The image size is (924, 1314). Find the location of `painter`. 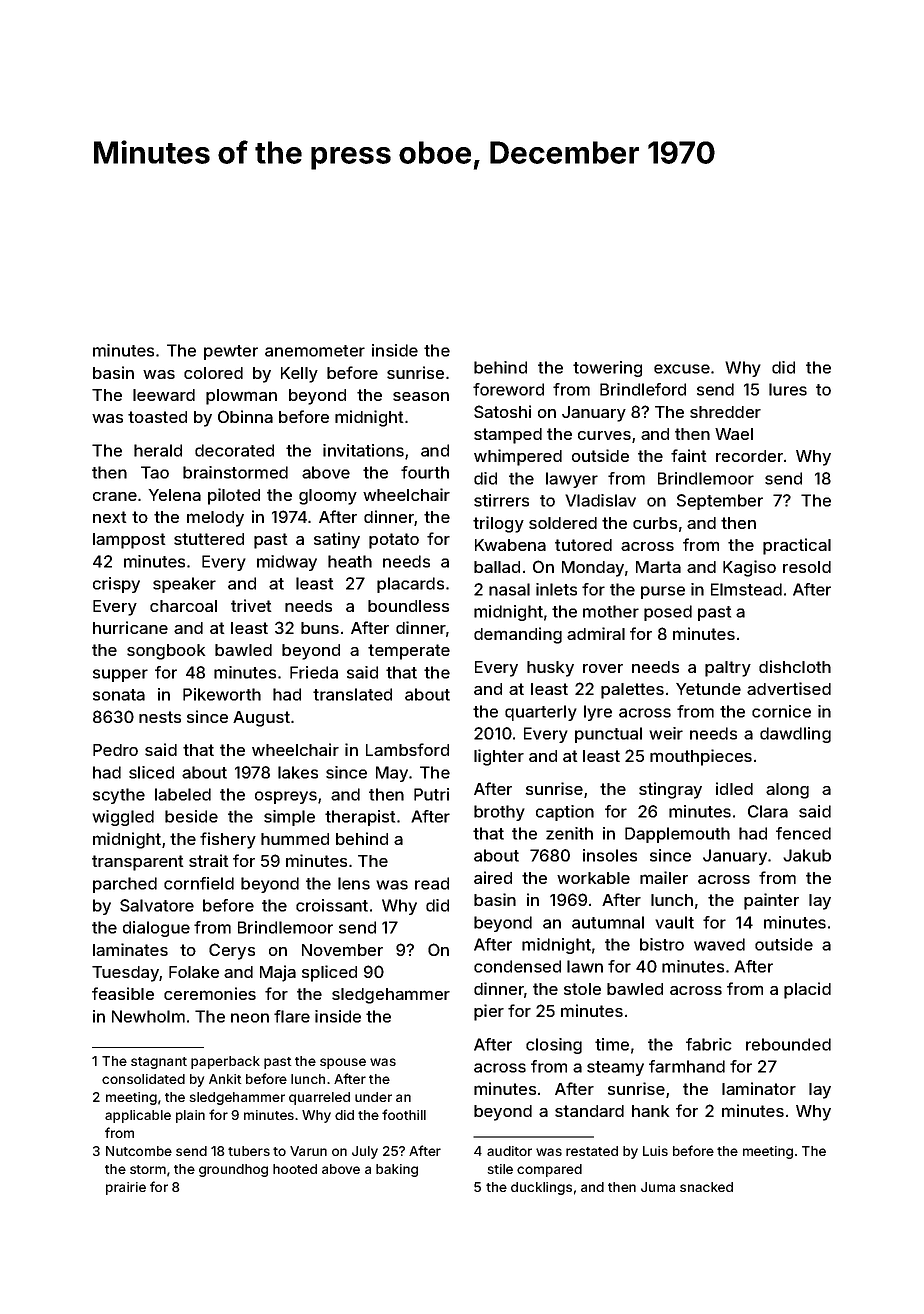

painter is located at coordinates (771, 901).
